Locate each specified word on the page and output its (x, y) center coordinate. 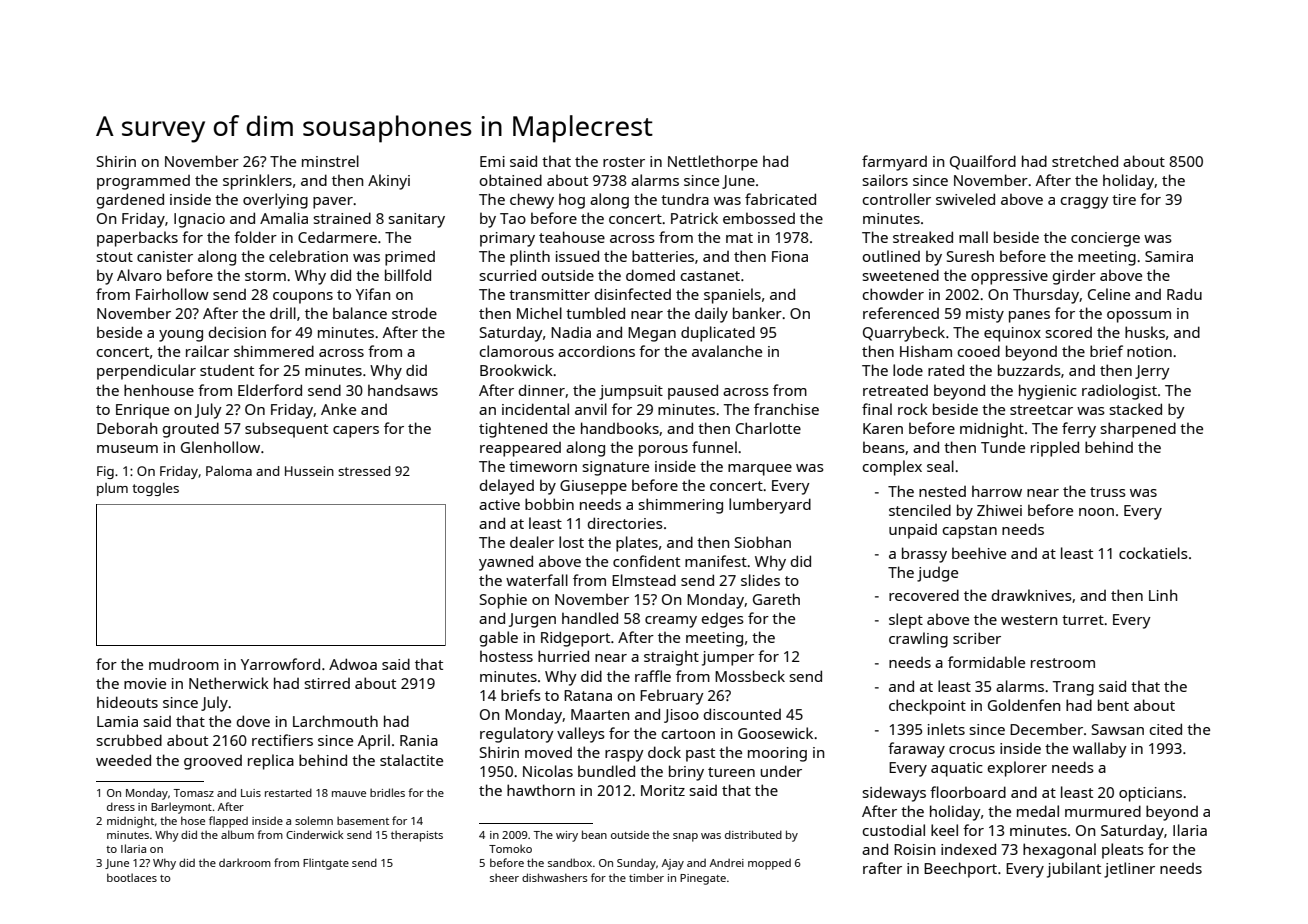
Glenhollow (220, 447)
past (700, 755)
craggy (1085, 203)
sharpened (1138, 430)
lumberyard (770, 506)
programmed (143, 182)
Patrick (694, 218)
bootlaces (132, 877)
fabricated (780, 199)
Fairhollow (172, 294)
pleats (1123, 851)
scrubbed (129, 740)
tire (1124, 199)
